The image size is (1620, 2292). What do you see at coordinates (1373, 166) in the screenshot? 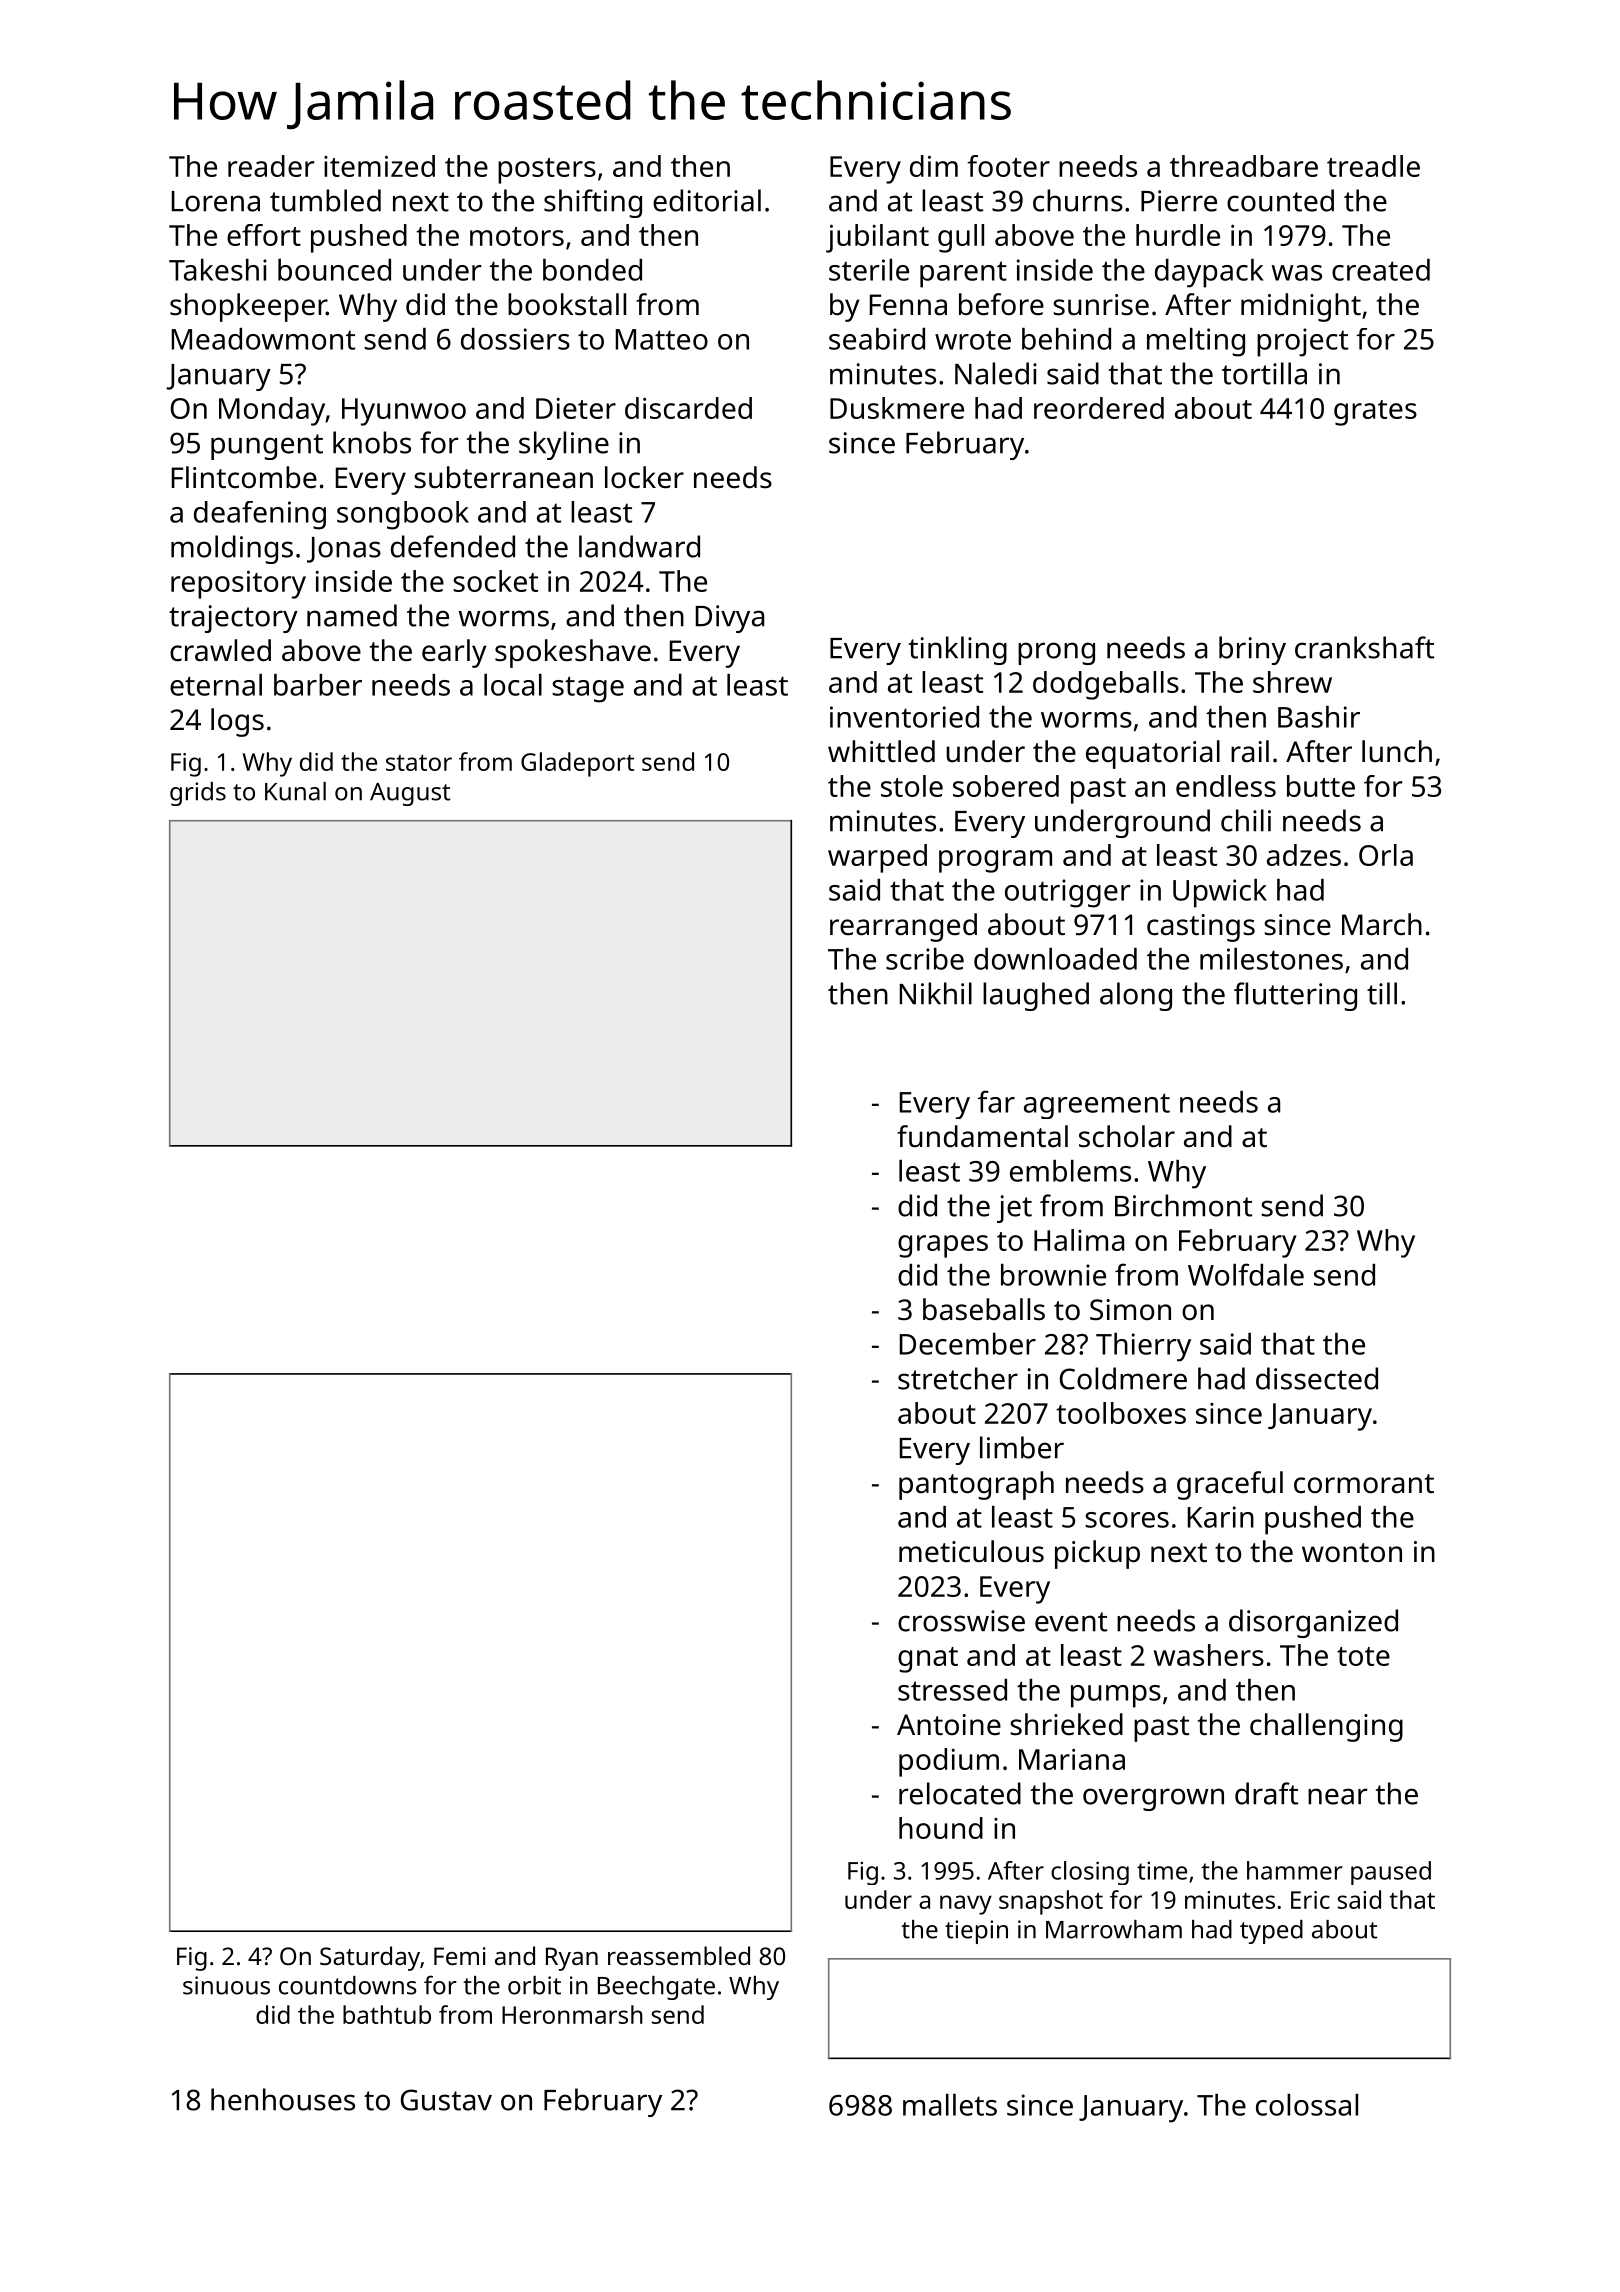
I see `treadle` at bounding box center [1373, 166].
